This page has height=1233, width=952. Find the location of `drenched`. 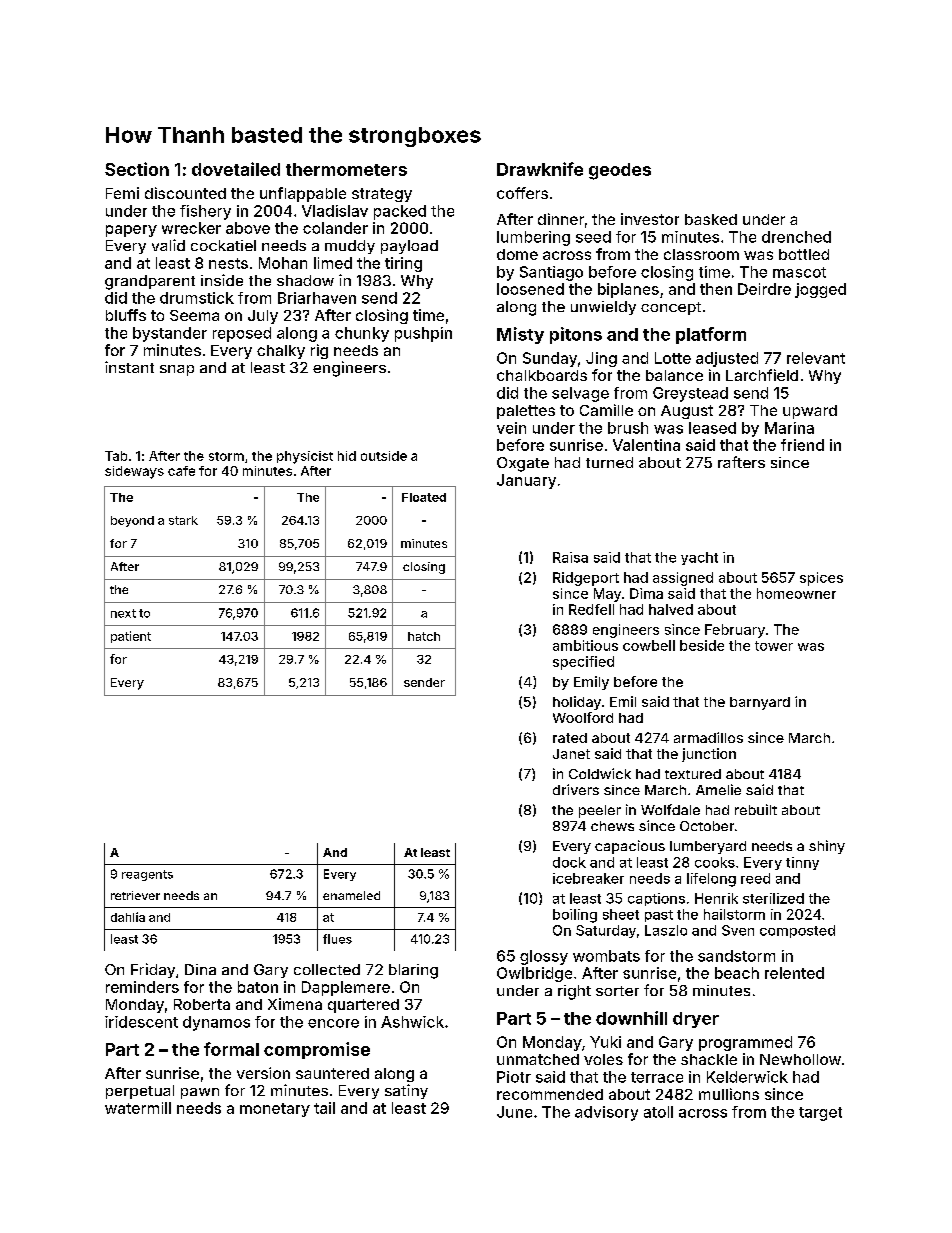

drenched is located at coordinates (796, 237).
